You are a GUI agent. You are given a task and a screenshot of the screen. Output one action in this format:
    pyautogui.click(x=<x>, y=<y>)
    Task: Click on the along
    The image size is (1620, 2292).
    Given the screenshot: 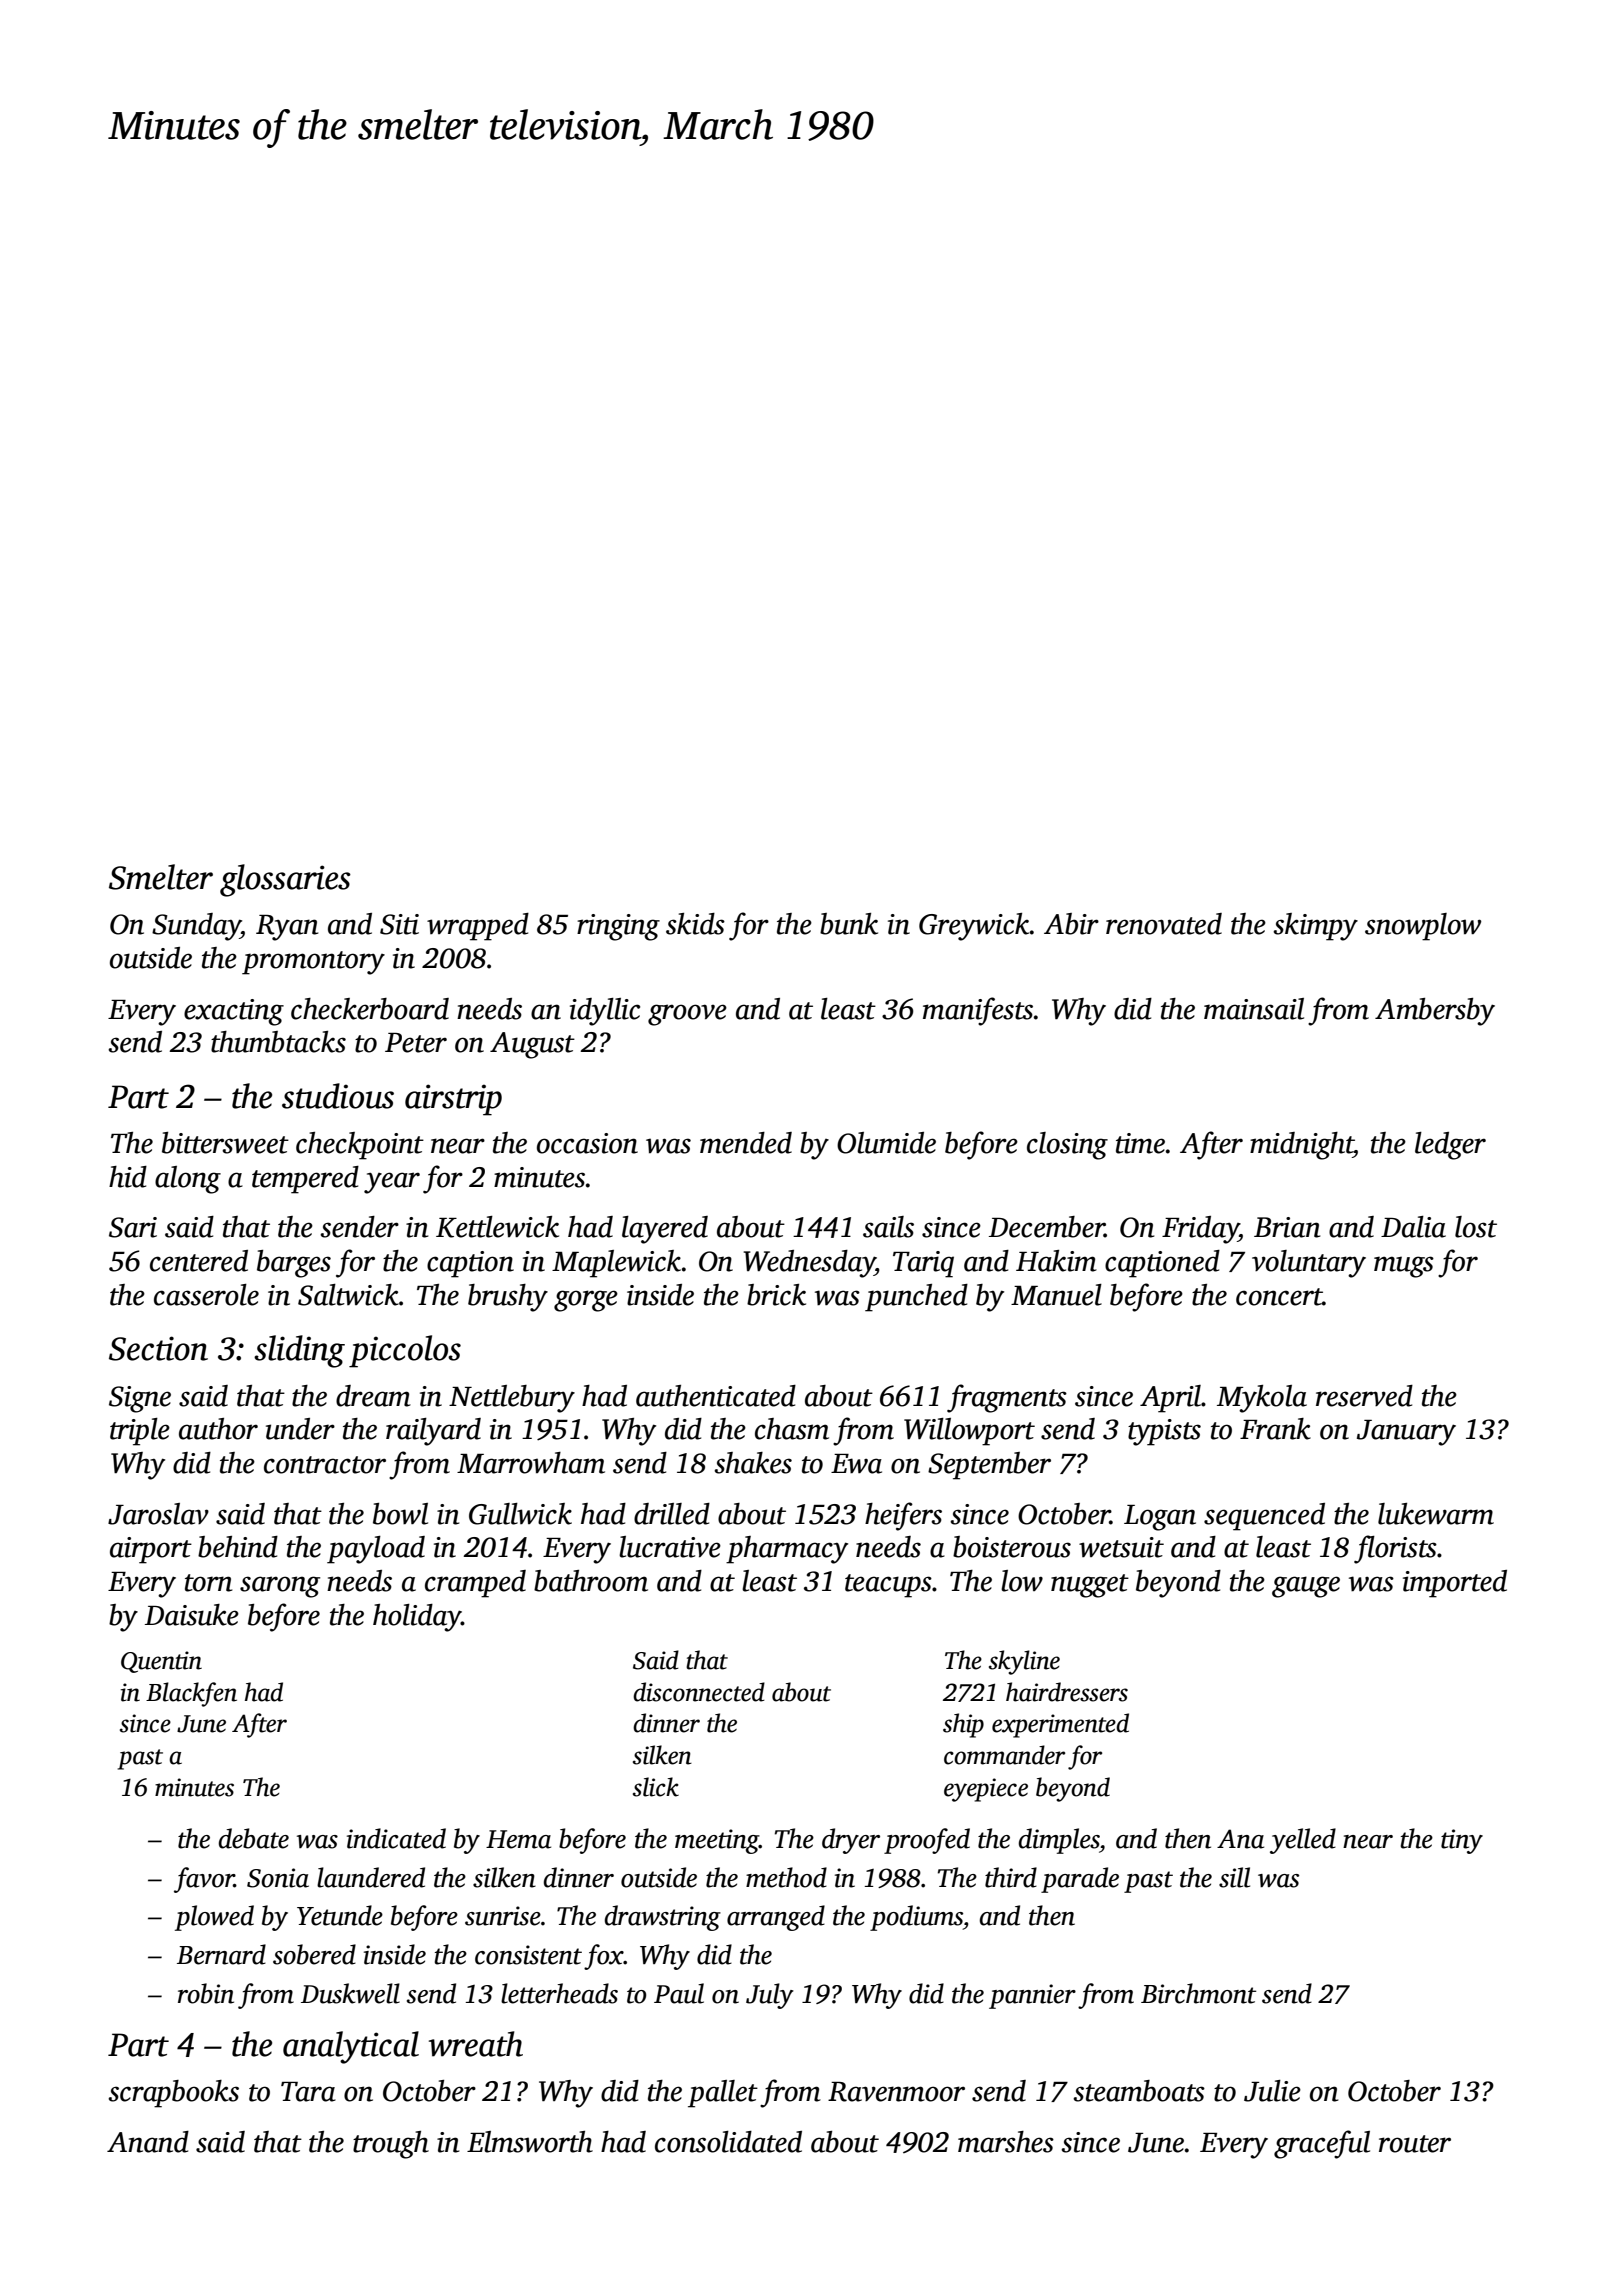 What is the action you would take?
    pyautogui.click(x=188, y=1180)
